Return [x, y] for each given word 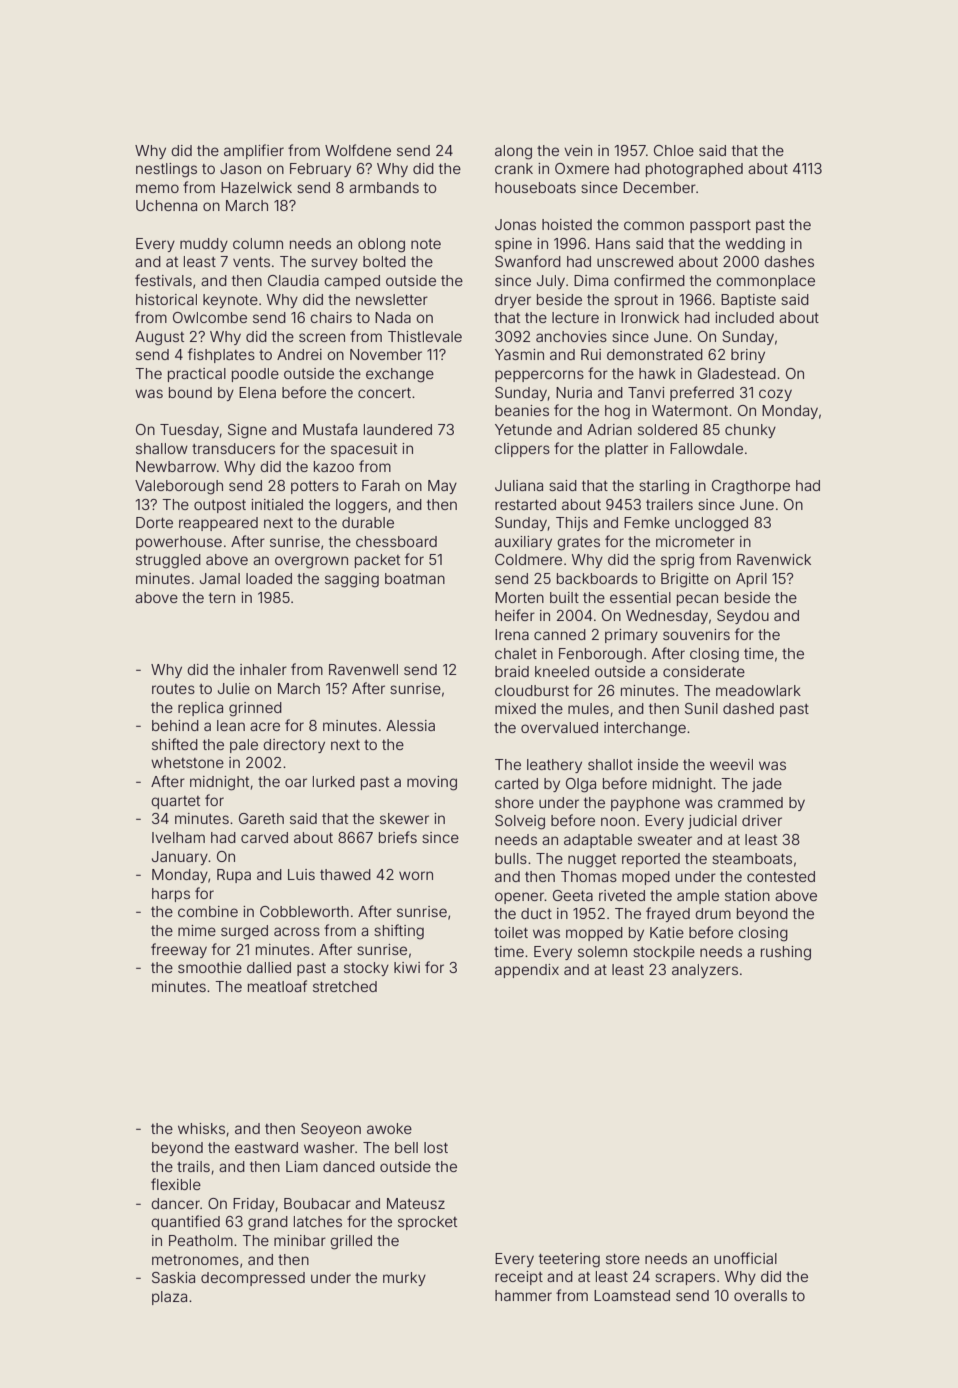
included [744, 317]
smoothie [210, 967]
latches [318, 1221]
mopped [594, 934]
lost [436, 1147]
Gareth [261, 818]
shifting [399, 932]
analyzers [705, 971]
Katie [667, 932]
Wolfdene [358, 150]
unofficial [745, 1258]
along [513, 152]
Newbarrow [176, 466]
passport [720, 226]
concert [384, 393]
